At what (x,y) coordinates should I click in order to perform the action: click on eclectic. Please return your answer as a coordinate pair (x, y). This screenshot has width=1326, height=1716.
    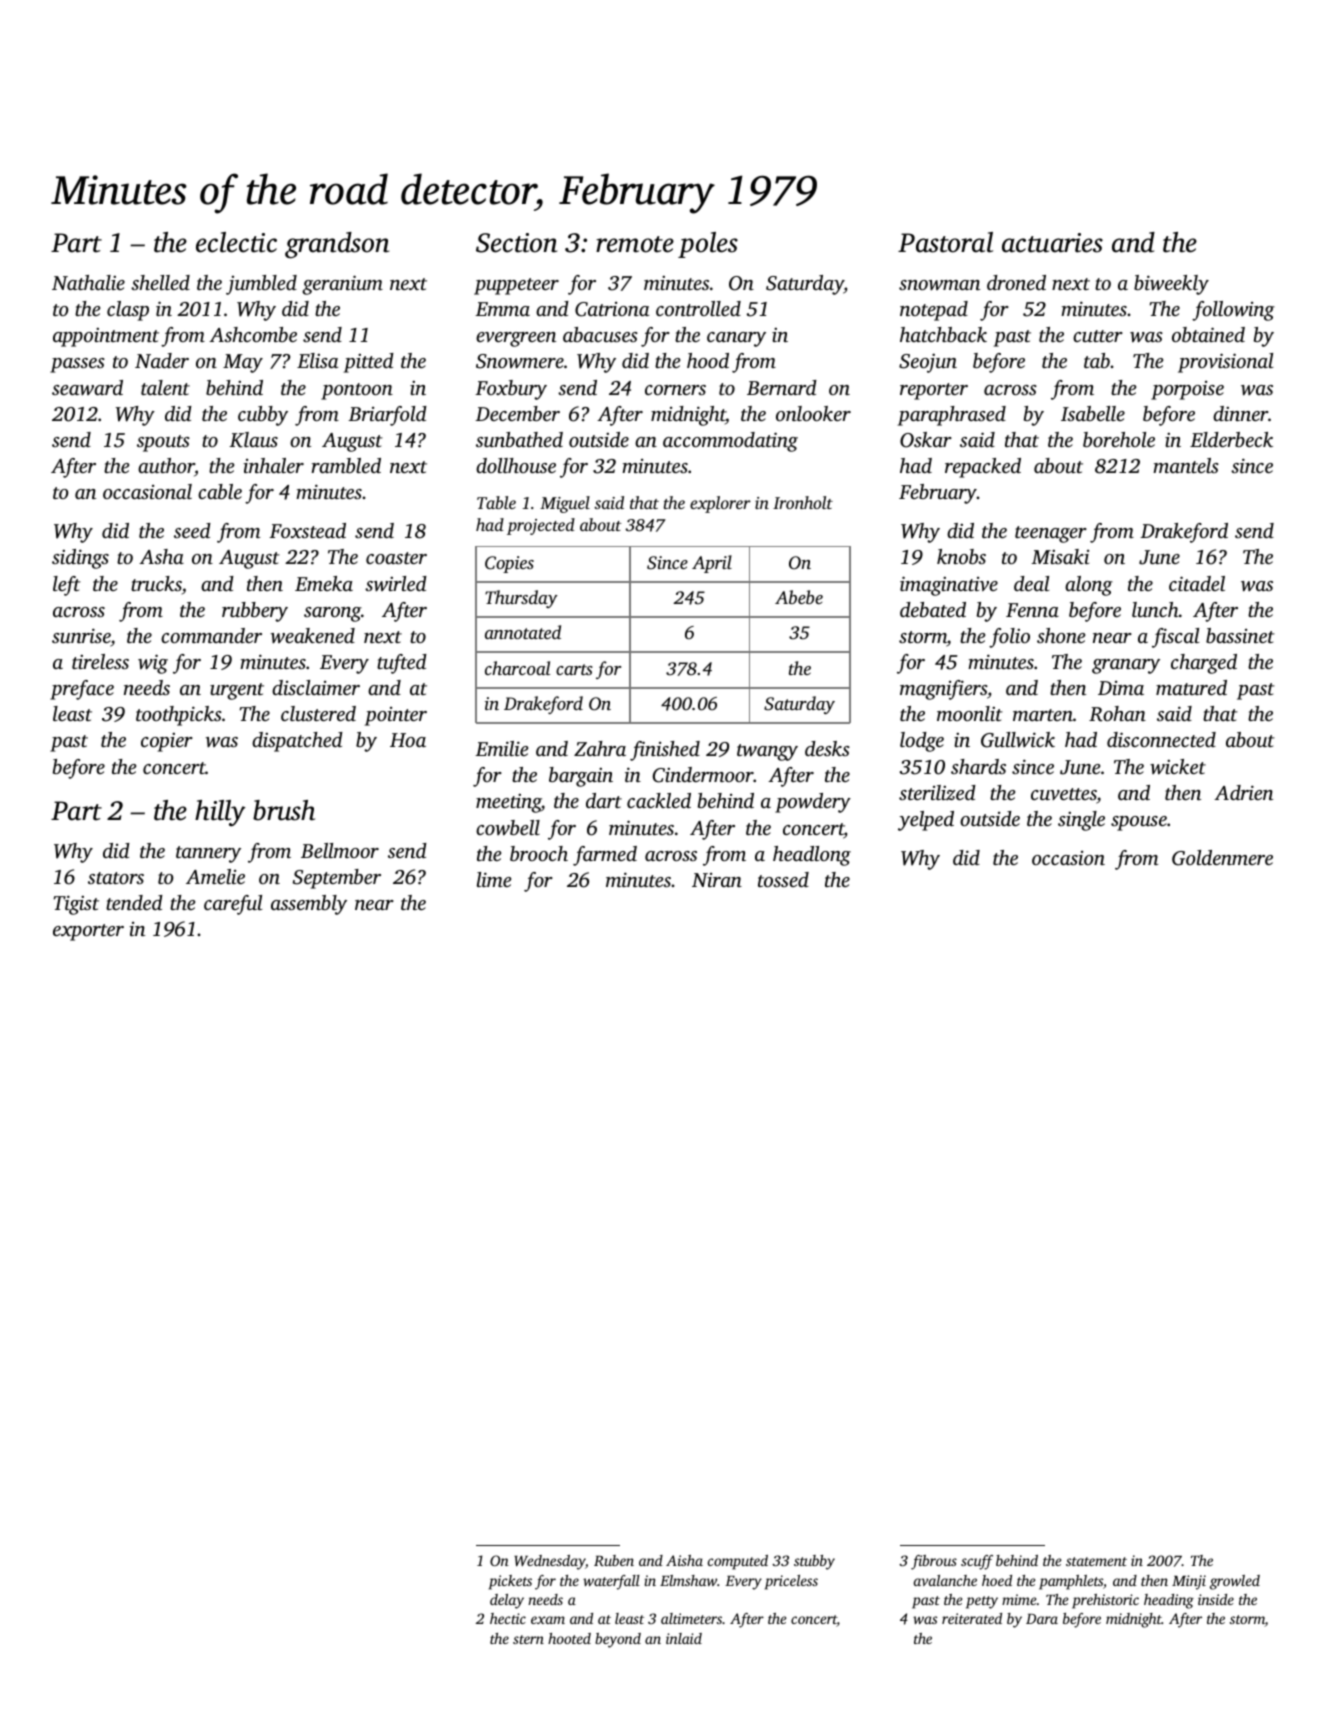
    Looking at the image, I should click on (236, 242).
